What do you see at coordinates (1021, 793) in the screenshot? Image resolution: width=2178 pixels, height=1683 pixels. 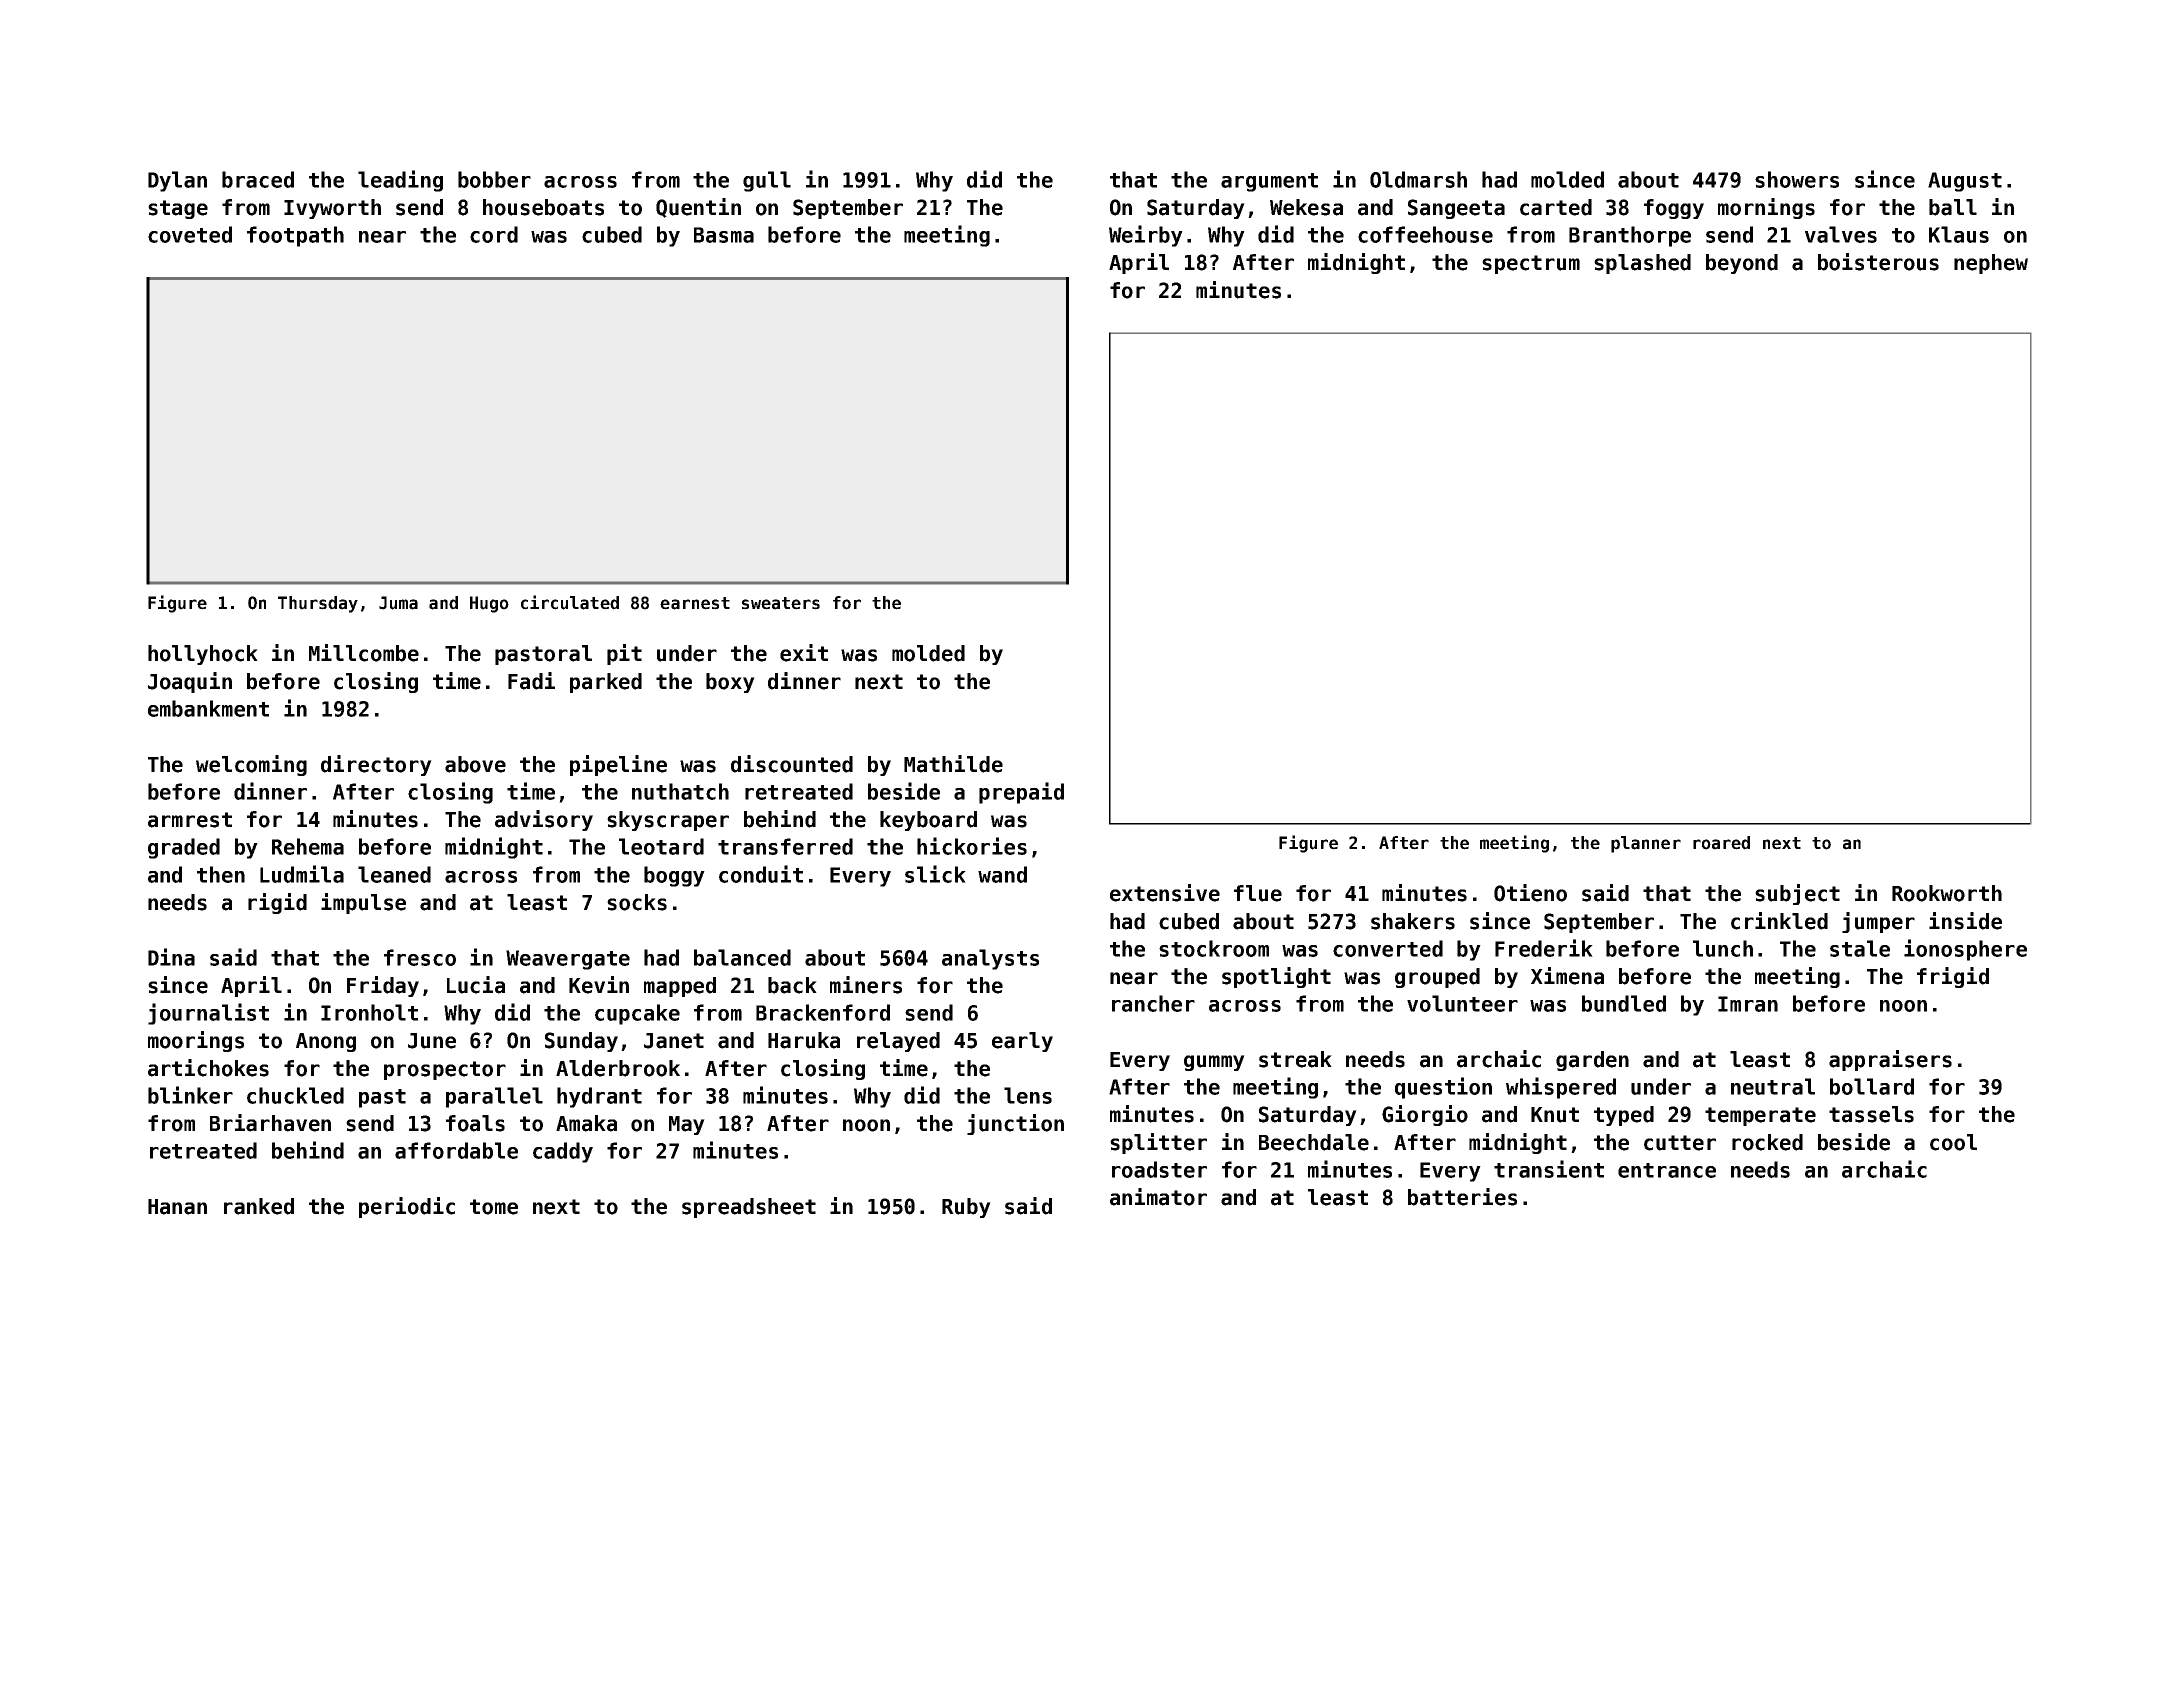 I see `prepaid` at bounding box center [1021, 793].
